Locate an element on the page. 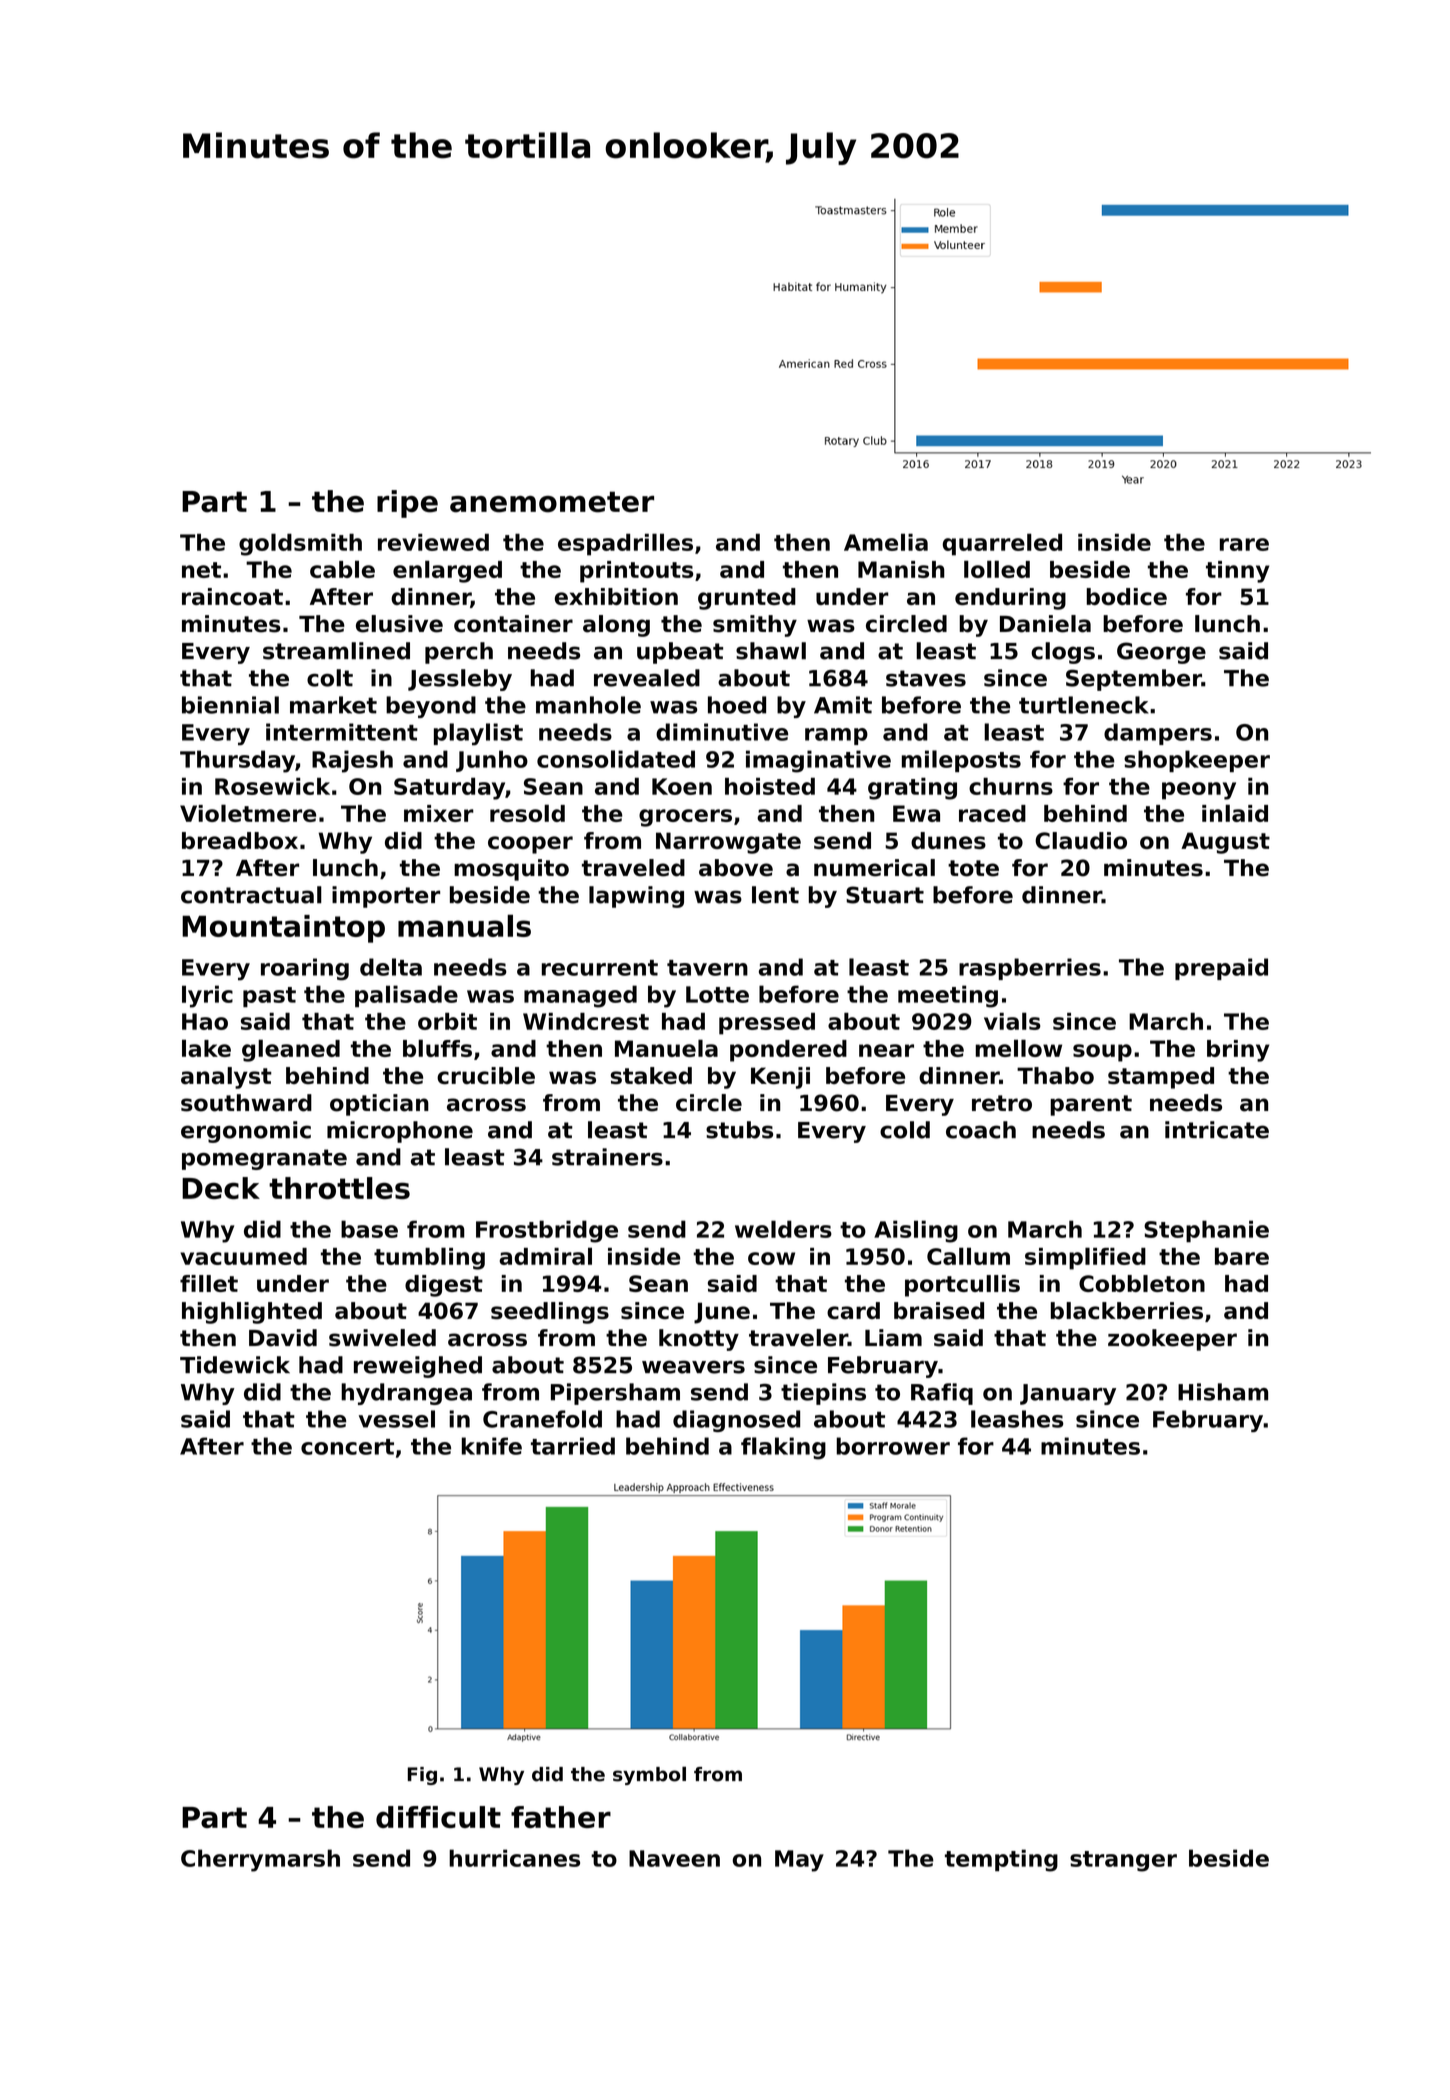 This image has width=1450, height=2100. difficult is located at coordinates (438, 1817).
